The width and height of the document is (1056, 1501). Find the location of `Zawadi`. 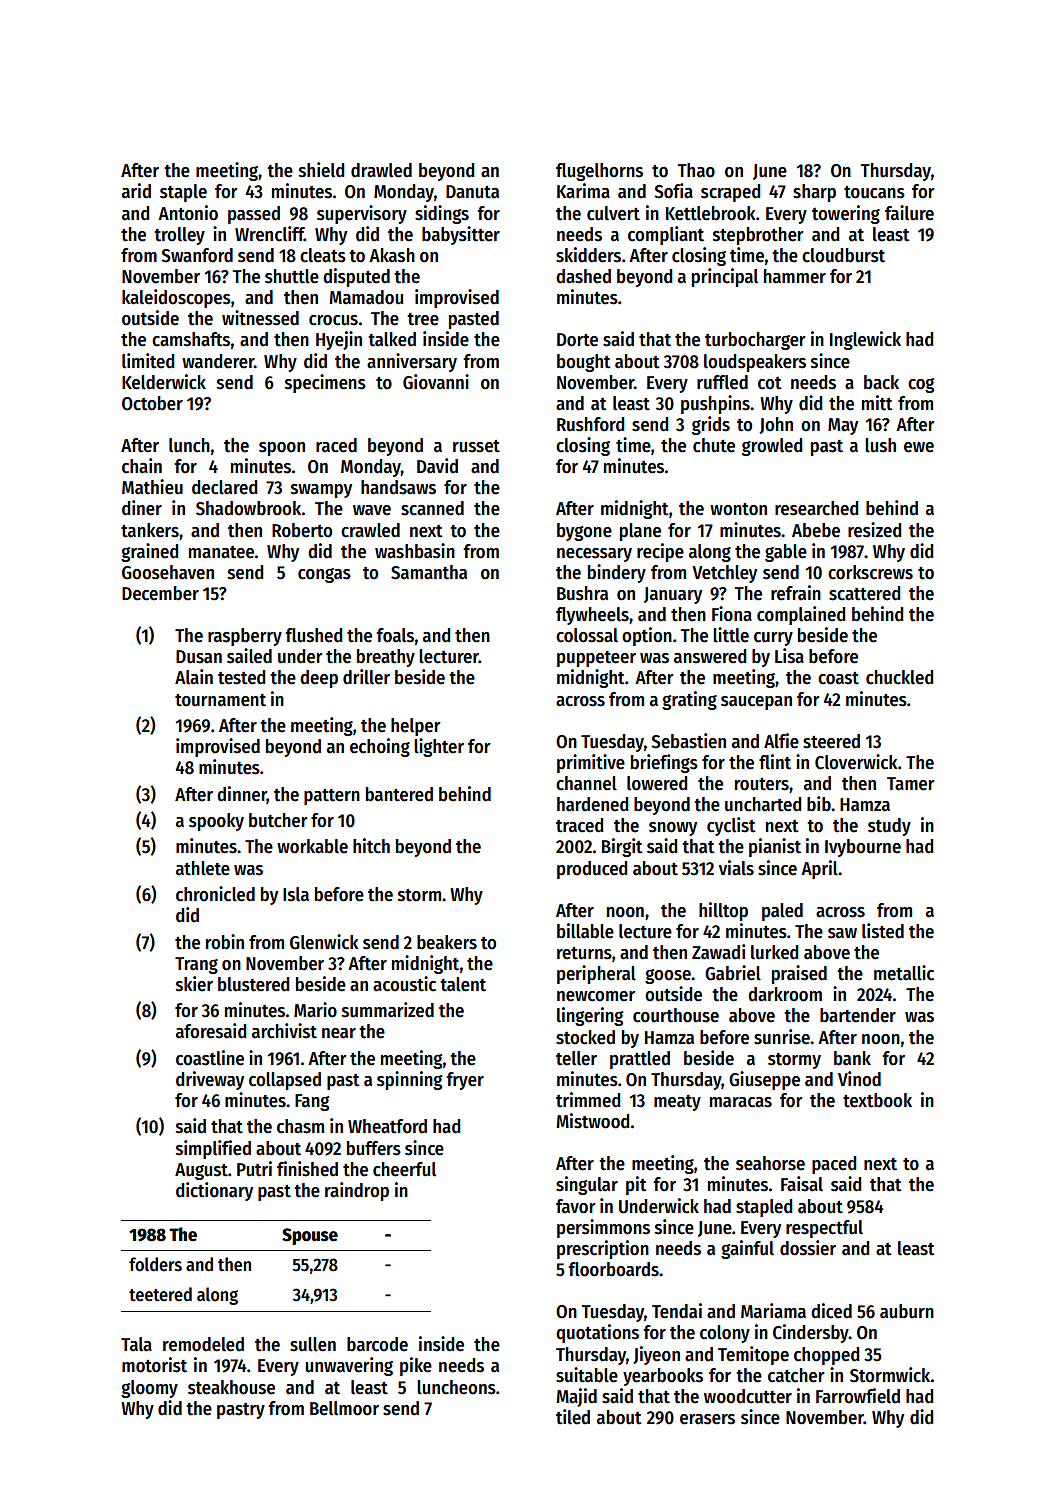

Zawadi is located at coordinates (718, 952).
